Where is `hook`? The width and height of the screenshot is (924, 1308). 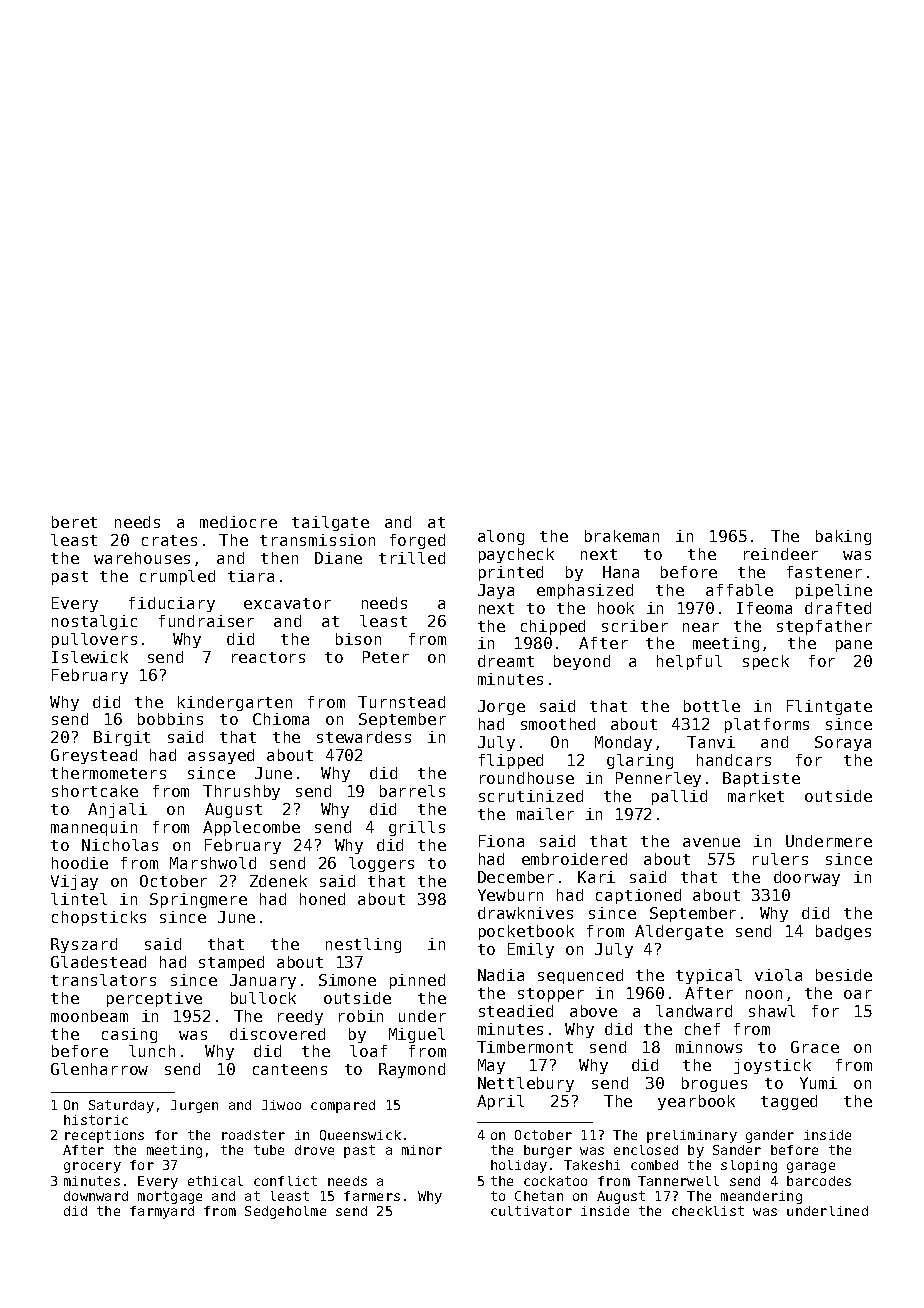 hook is located at coordinates (616, 608).
